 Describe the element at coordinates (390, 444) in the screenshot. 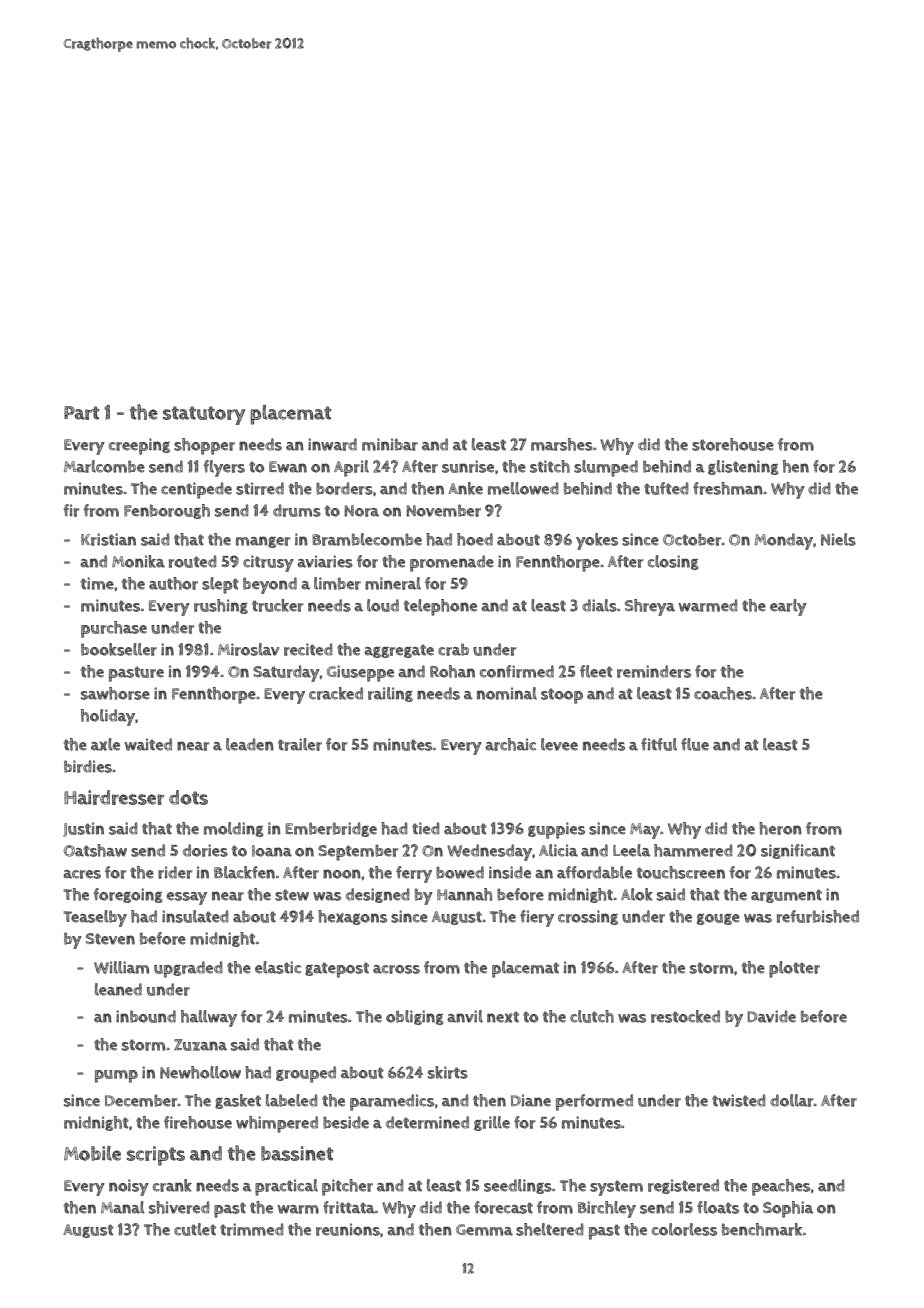

I see `minibar` at that location.
